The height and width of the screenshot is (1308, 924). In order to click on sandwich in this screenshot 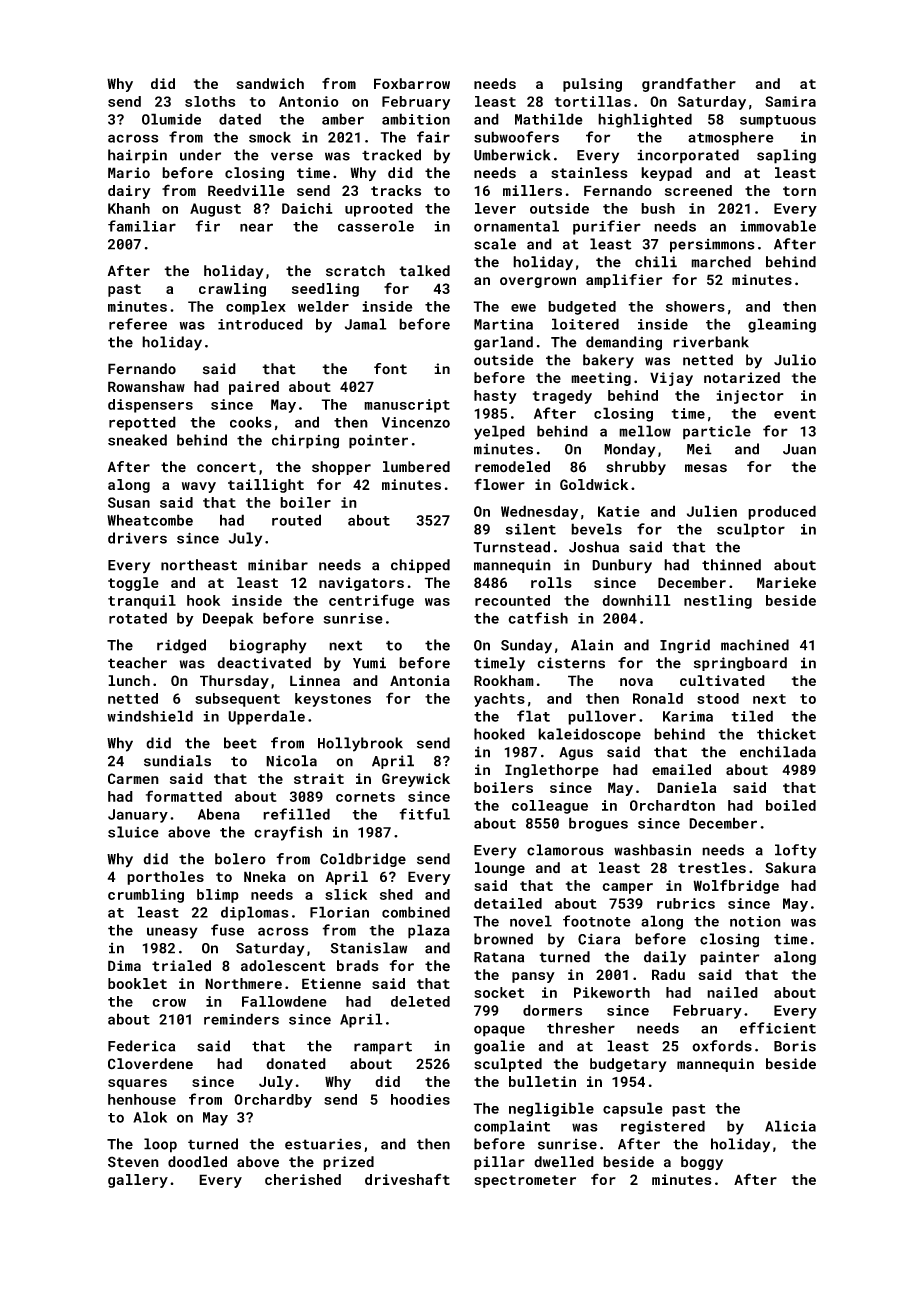, I will do `click(270, 83)`.
